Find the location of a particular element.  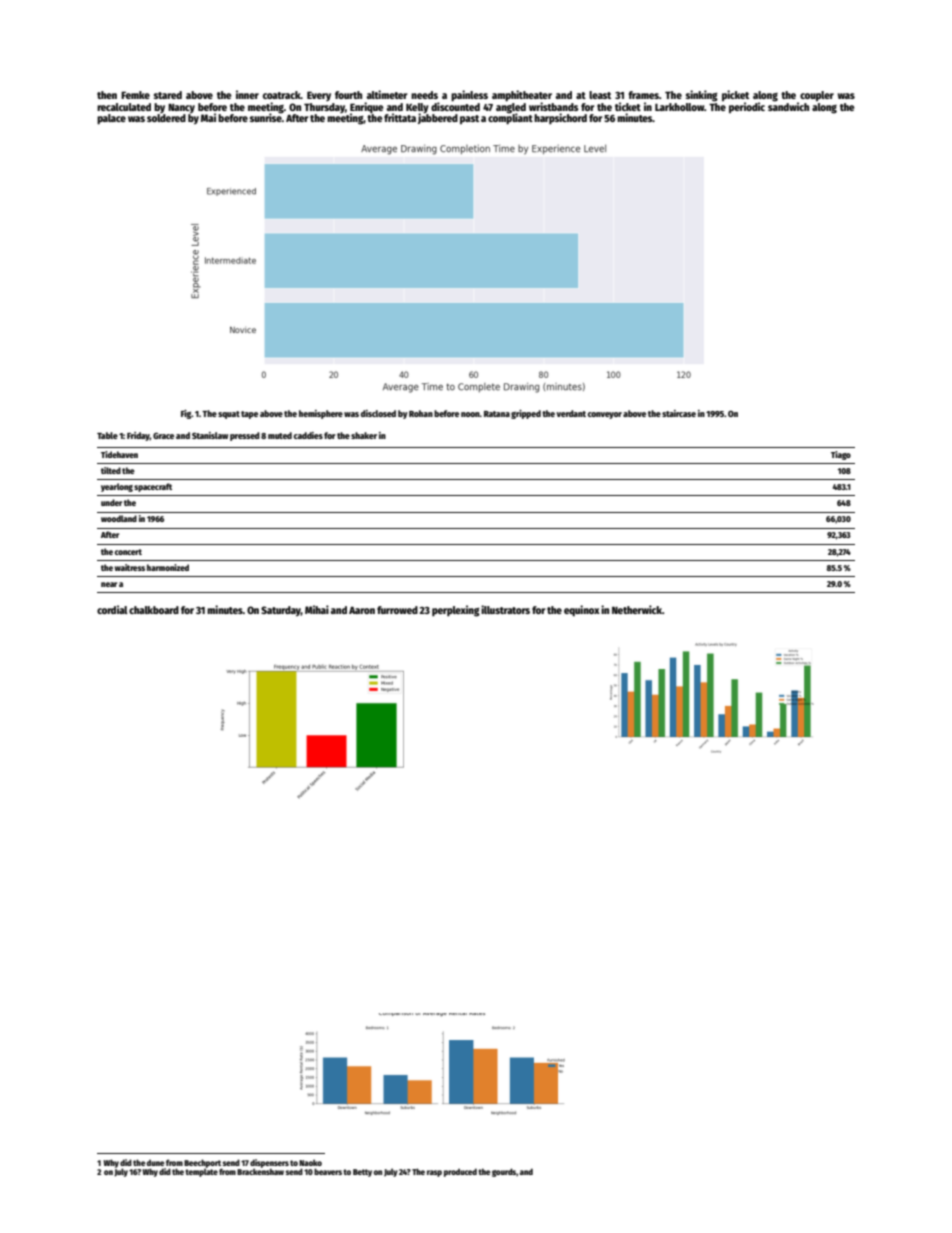

muted is located at coordinates (280, 435).
